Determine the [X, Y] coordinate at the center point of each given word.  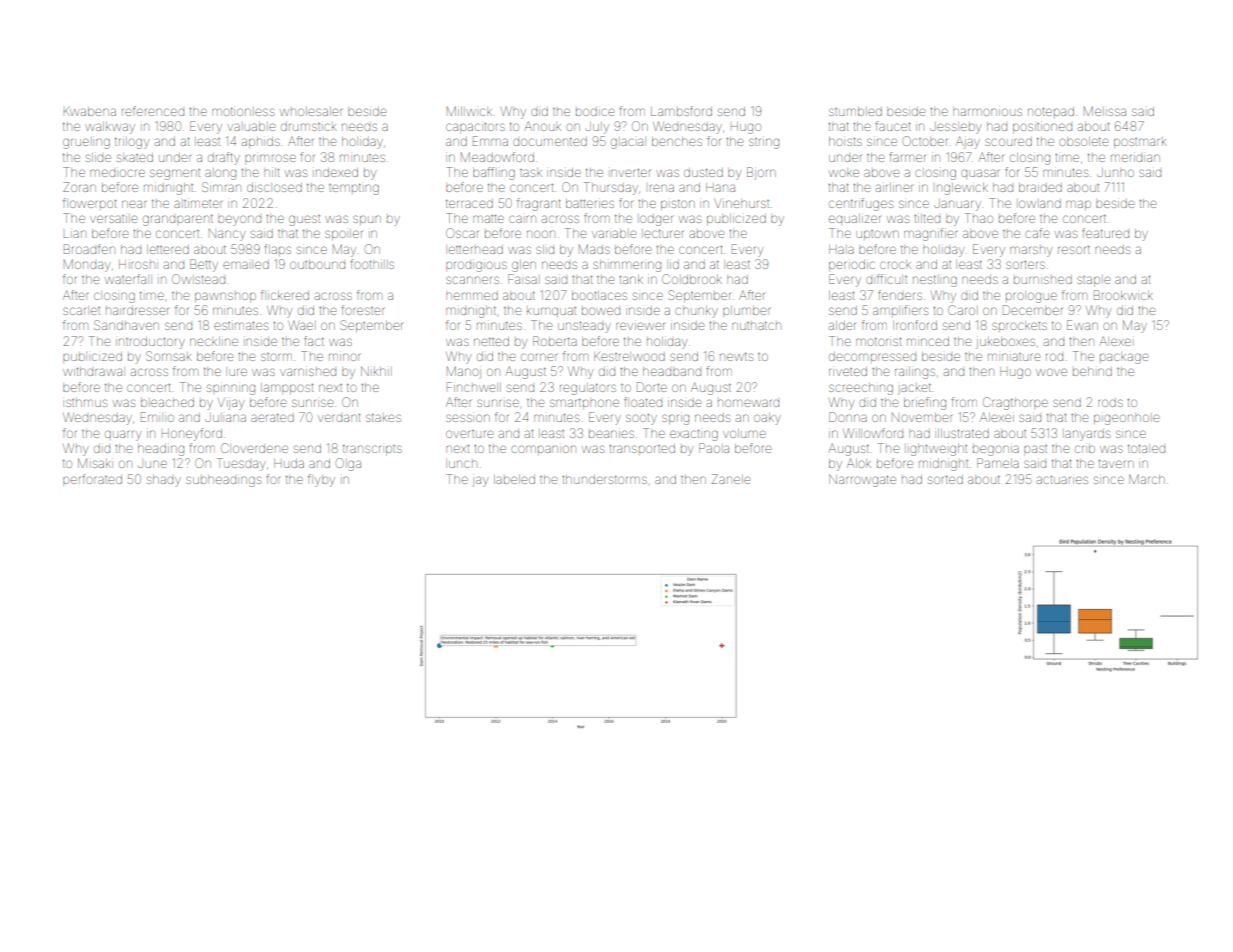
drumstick [308, 127]
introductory [150, 343]
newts [736, 356]
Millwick [469, 111]
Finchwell [474, 387]
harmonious [987, 112]
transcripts [372, 449]
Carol [961, 310]
